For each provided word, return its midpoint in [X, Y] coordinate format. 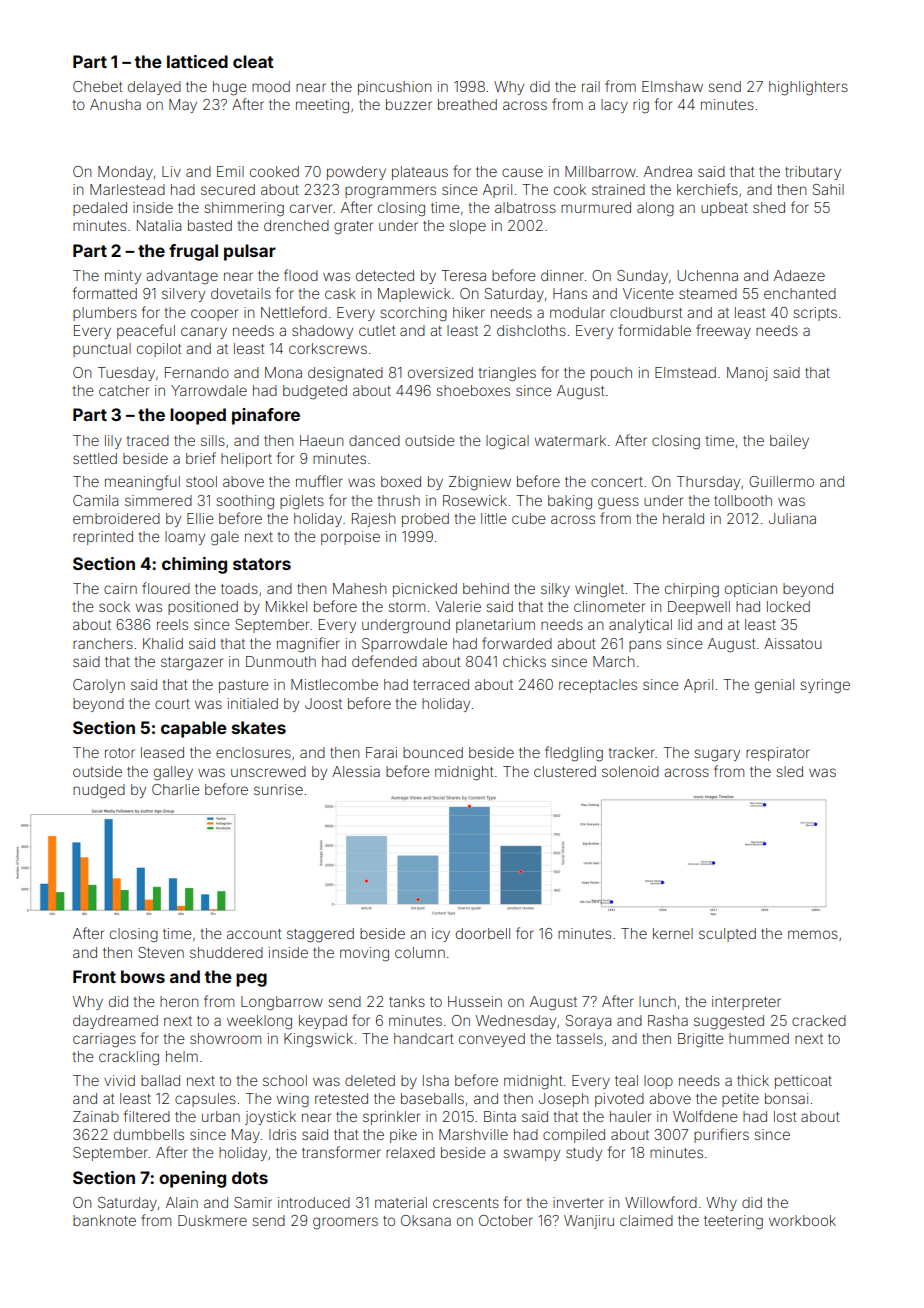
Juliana [792, 518]
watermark [570, 440]
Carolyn [99, 686]
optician [751, 590]
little [494, 518]
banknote [104, 1220]
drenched [296, 225]
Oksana [426, 1220]
